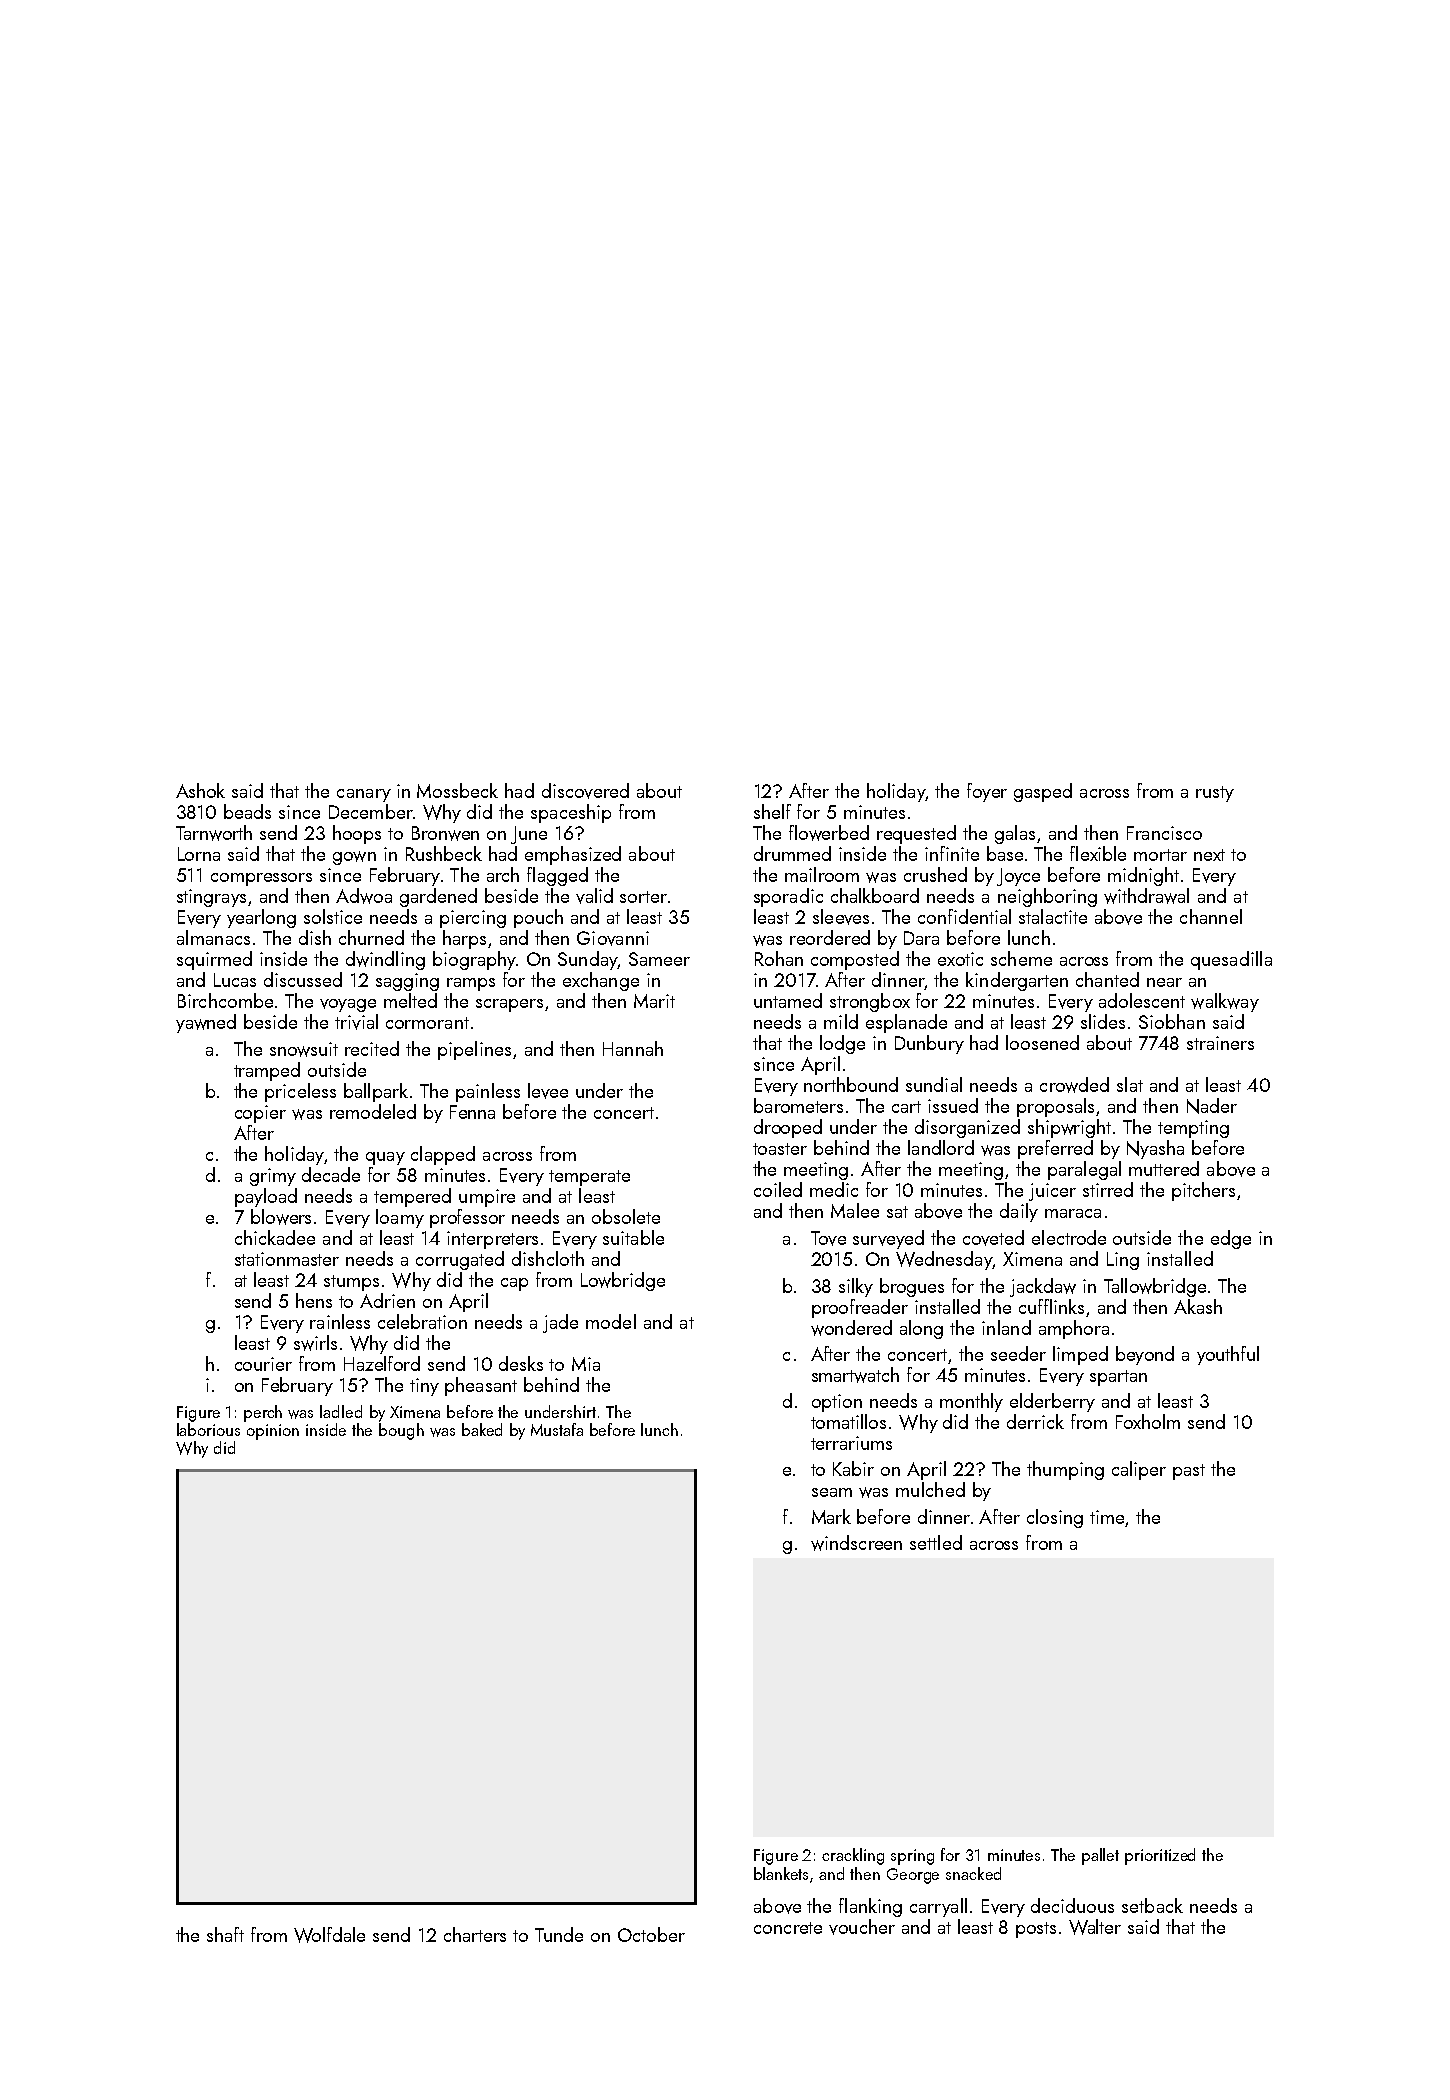 The height and width of the screenshot is (2100, 1450). I want to click on shelf, so click(772, 811).
